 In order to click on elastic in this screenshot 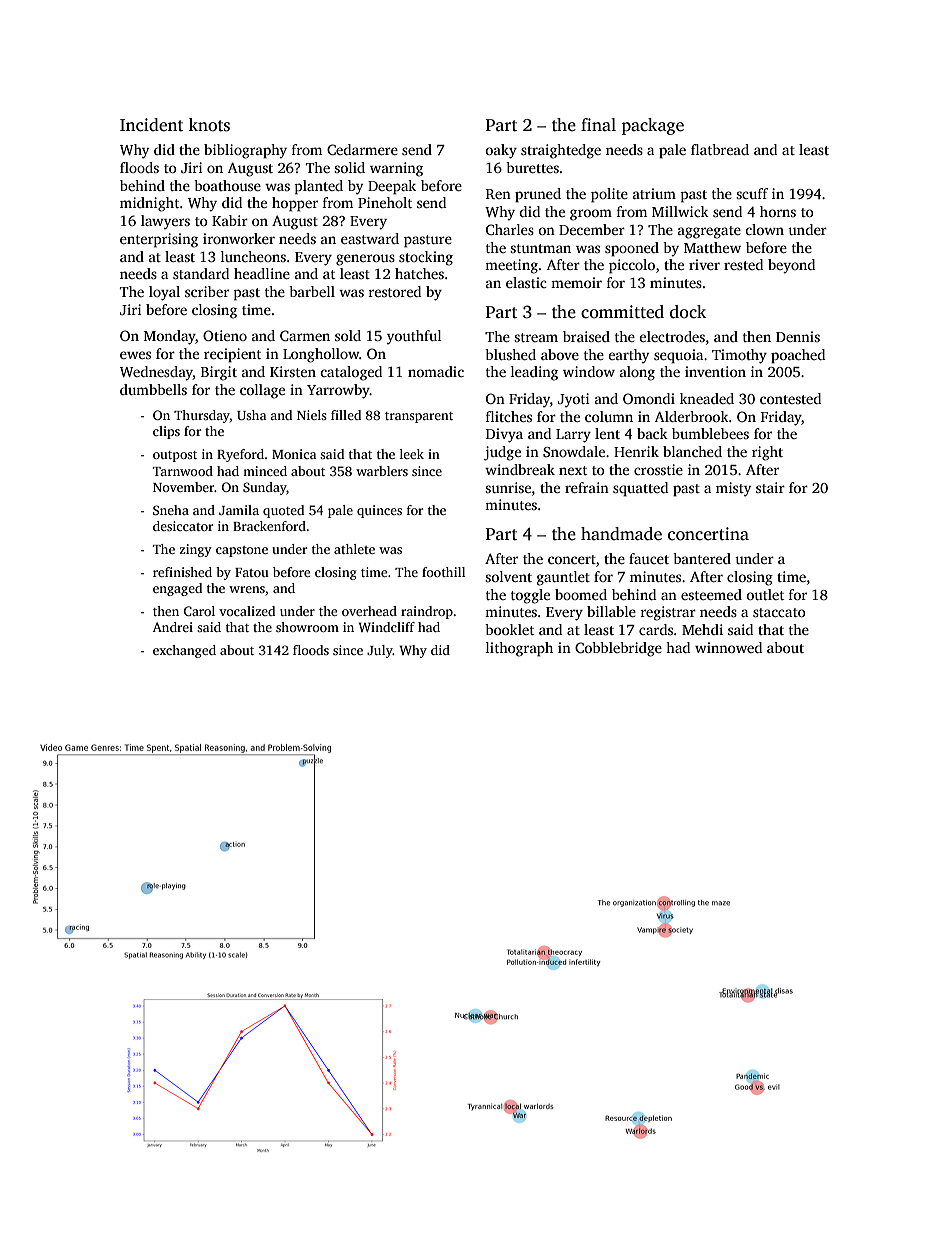, I will do `click(526, 282)`.
